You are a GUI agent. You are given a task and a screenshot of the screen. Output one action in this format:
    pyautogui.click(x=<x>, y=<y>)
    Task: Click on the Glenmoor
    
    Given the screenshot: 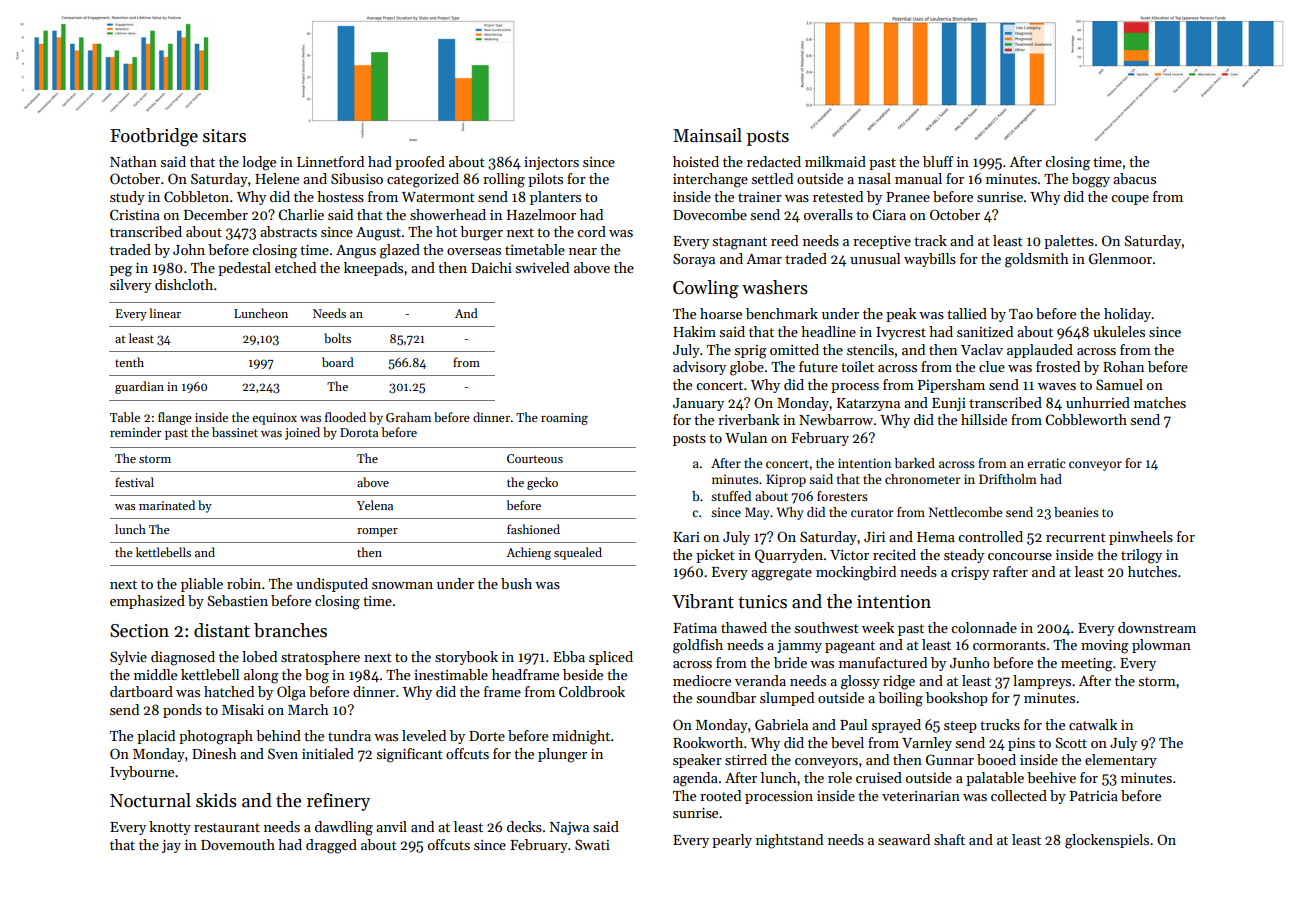 What is the action you would take?
    pyautogui.click(x=1120, y=258)
